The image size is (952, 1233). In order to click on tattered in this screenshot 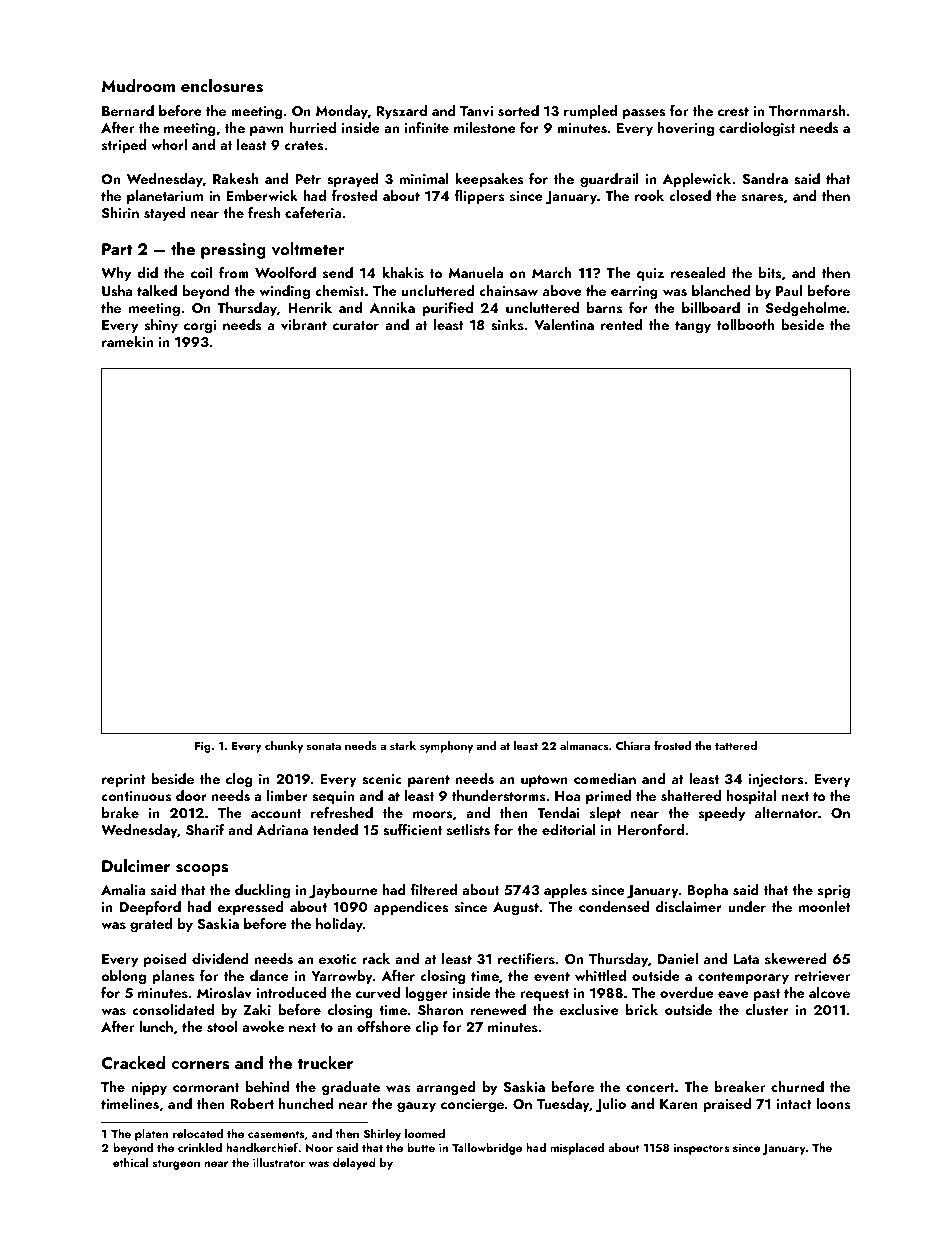, I will do `click(736, 745)`.
